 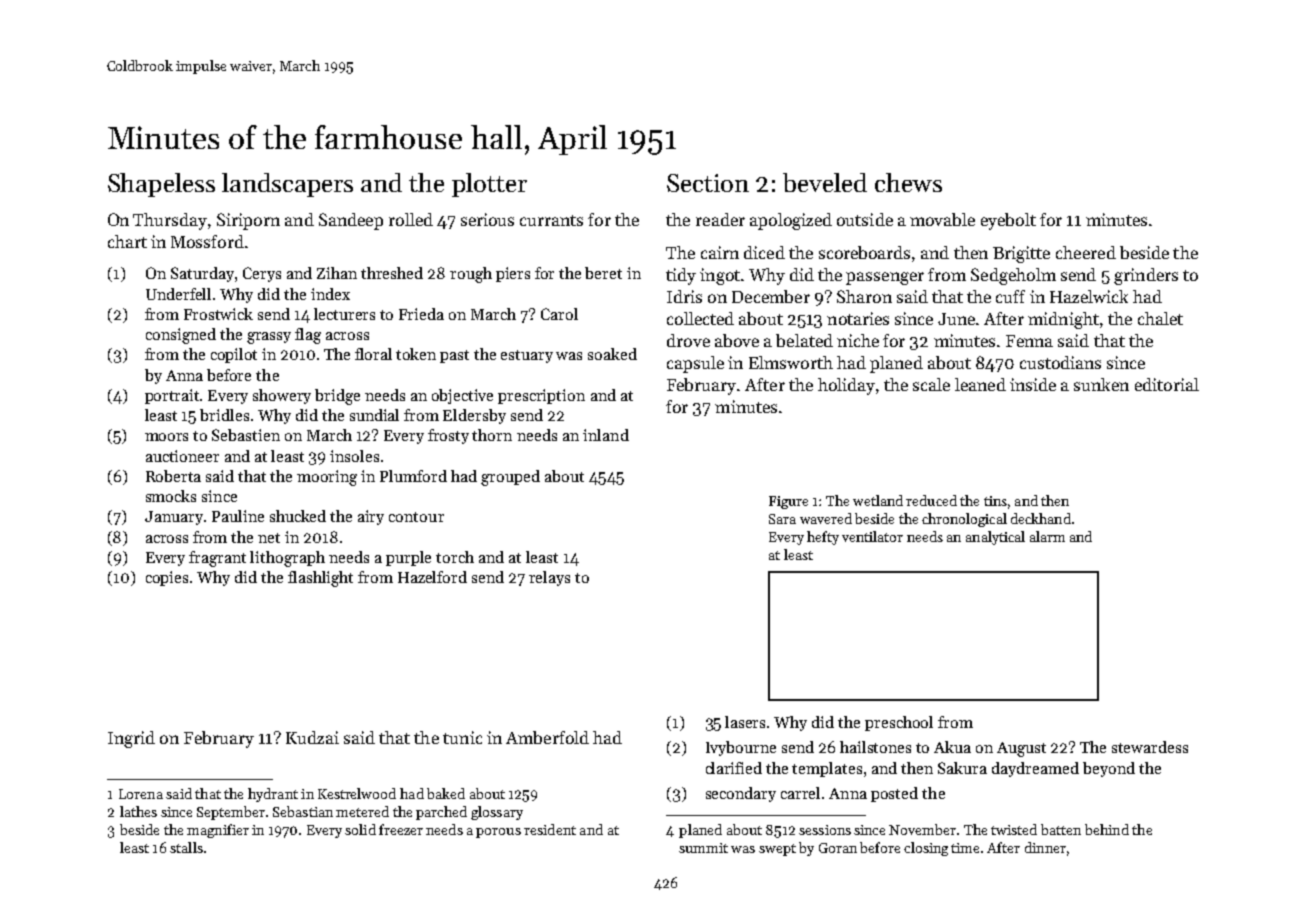 I want to click on metered, so click(x=362, y=811).
